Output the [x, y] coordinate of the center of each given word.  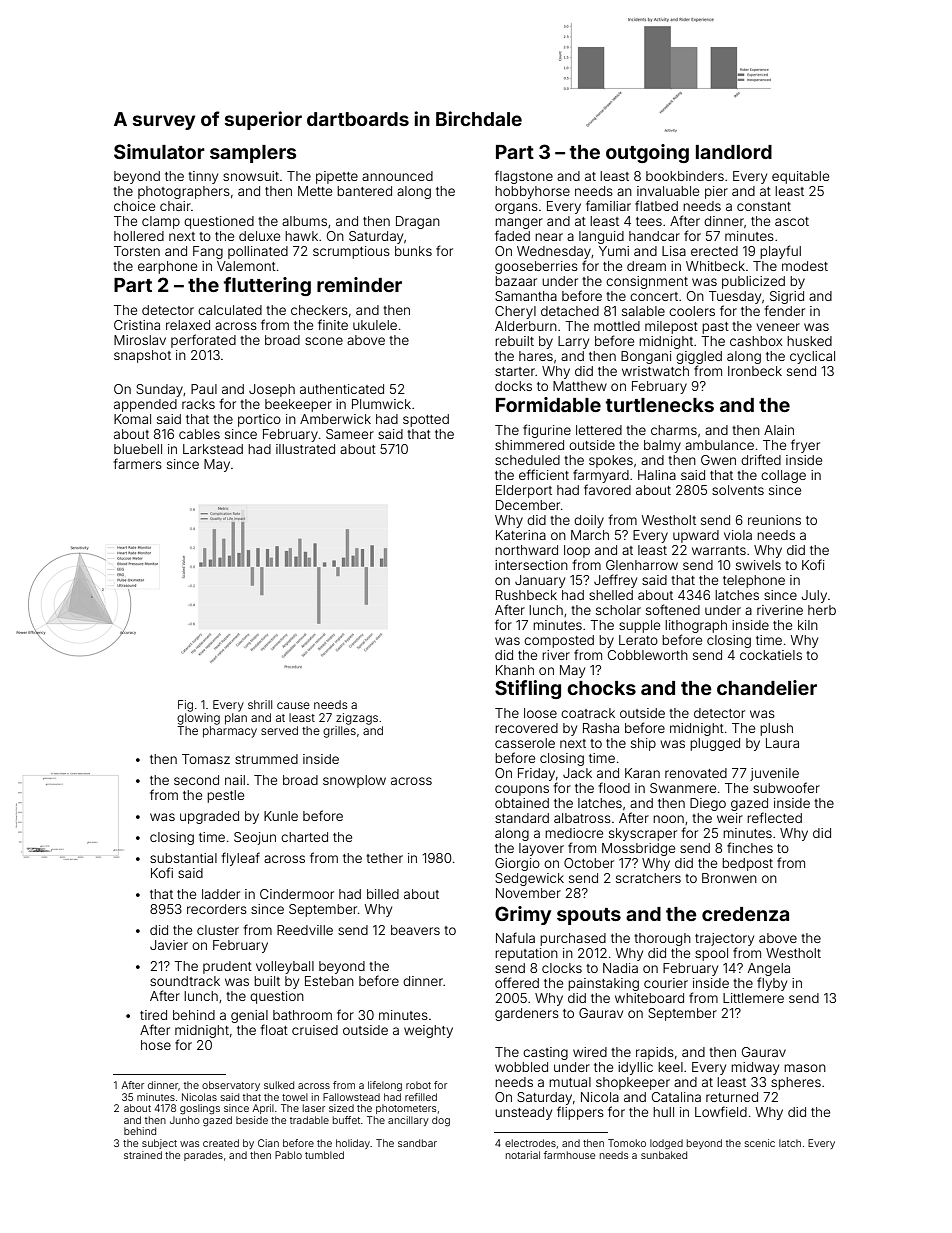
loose [540, 713]
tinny [203, 177]
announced [397, 176]
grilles [339, 732]
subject [159, 1144]
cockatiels [771, 655]
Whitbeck [715, 266]
